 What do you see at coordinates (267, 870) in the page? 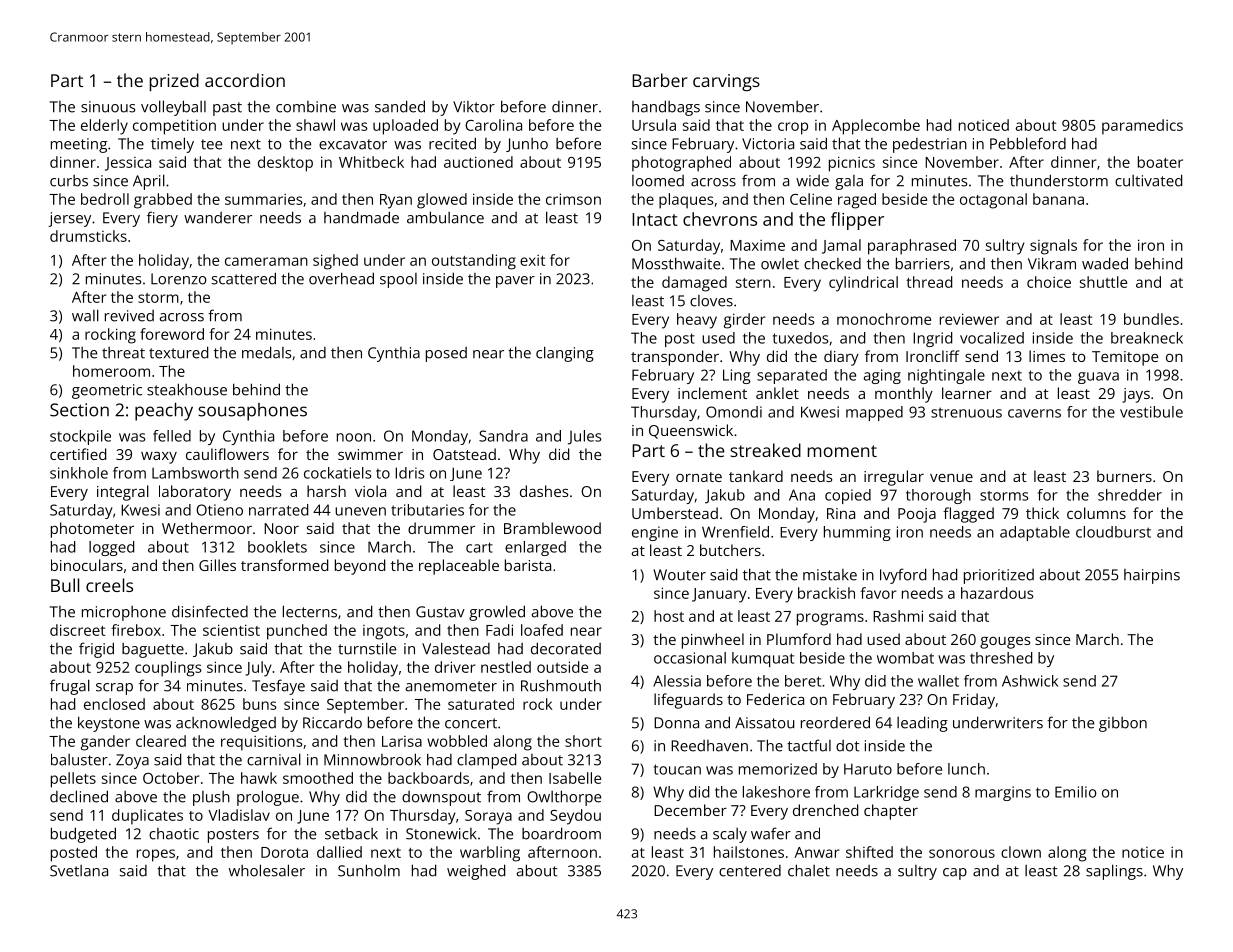
I see `wholesaler` at bounding box center [267, 870].
